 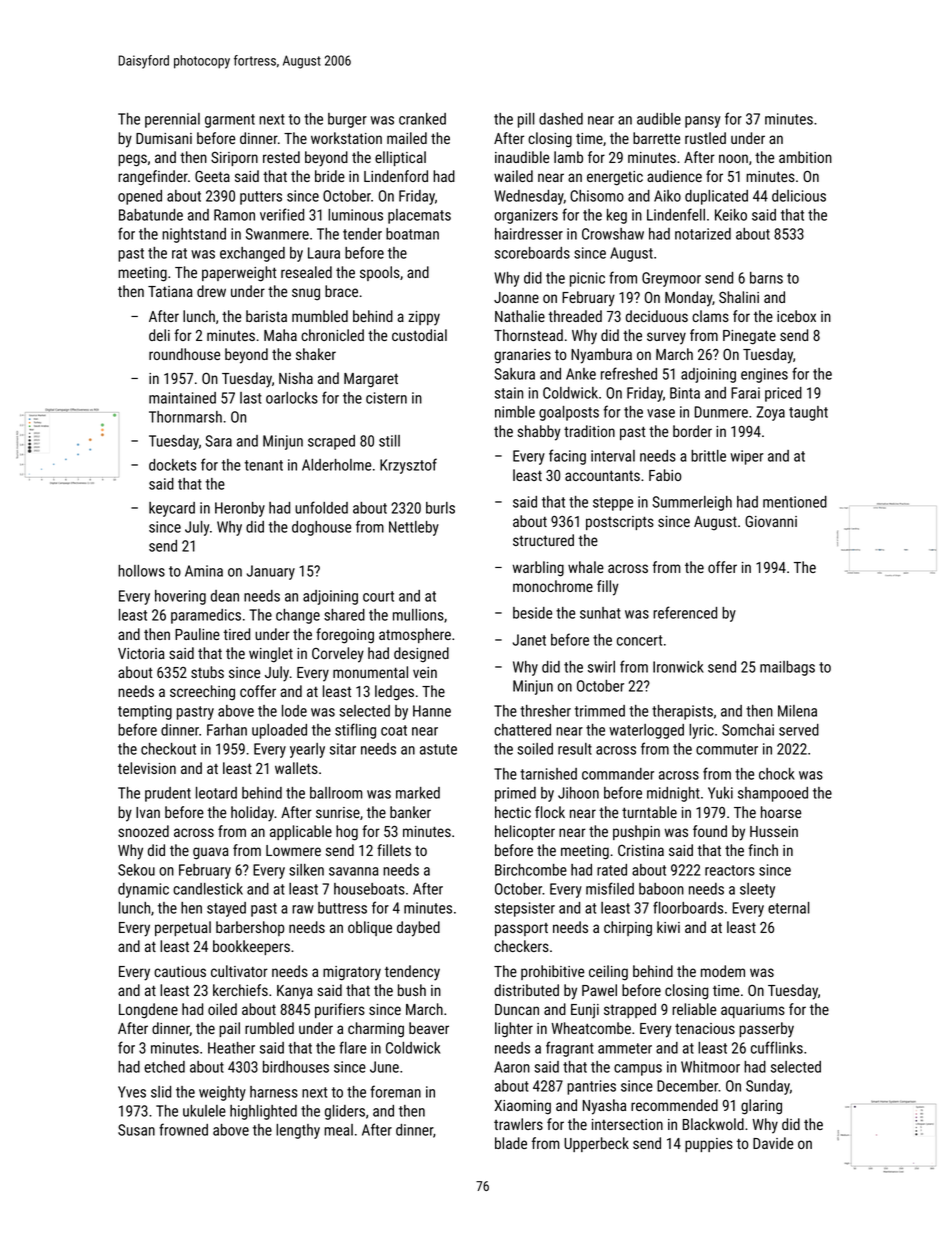 I want to click on blade, so click(x=511, y=1143).
